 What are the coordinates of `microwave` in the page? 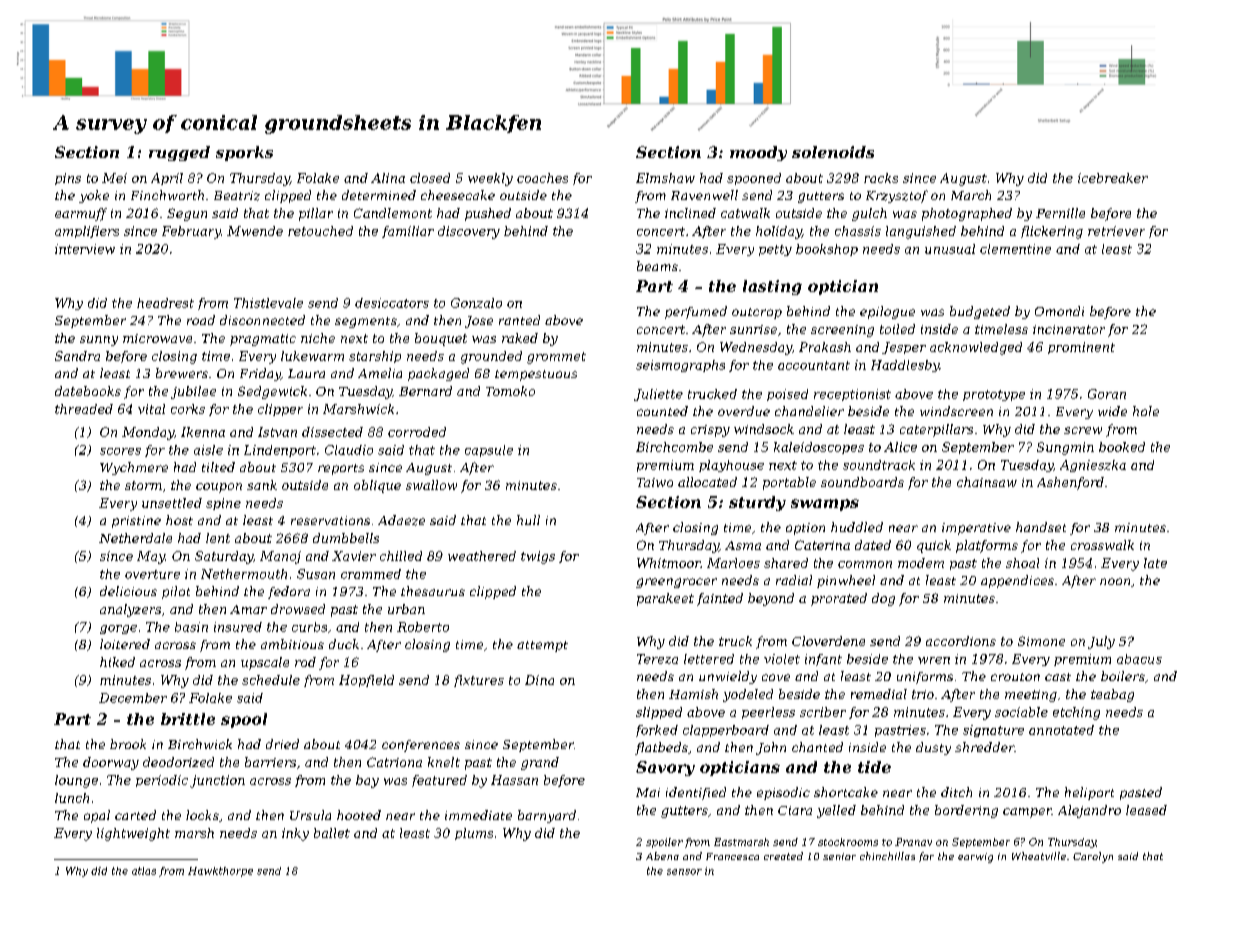 It's located at (157, 338).
